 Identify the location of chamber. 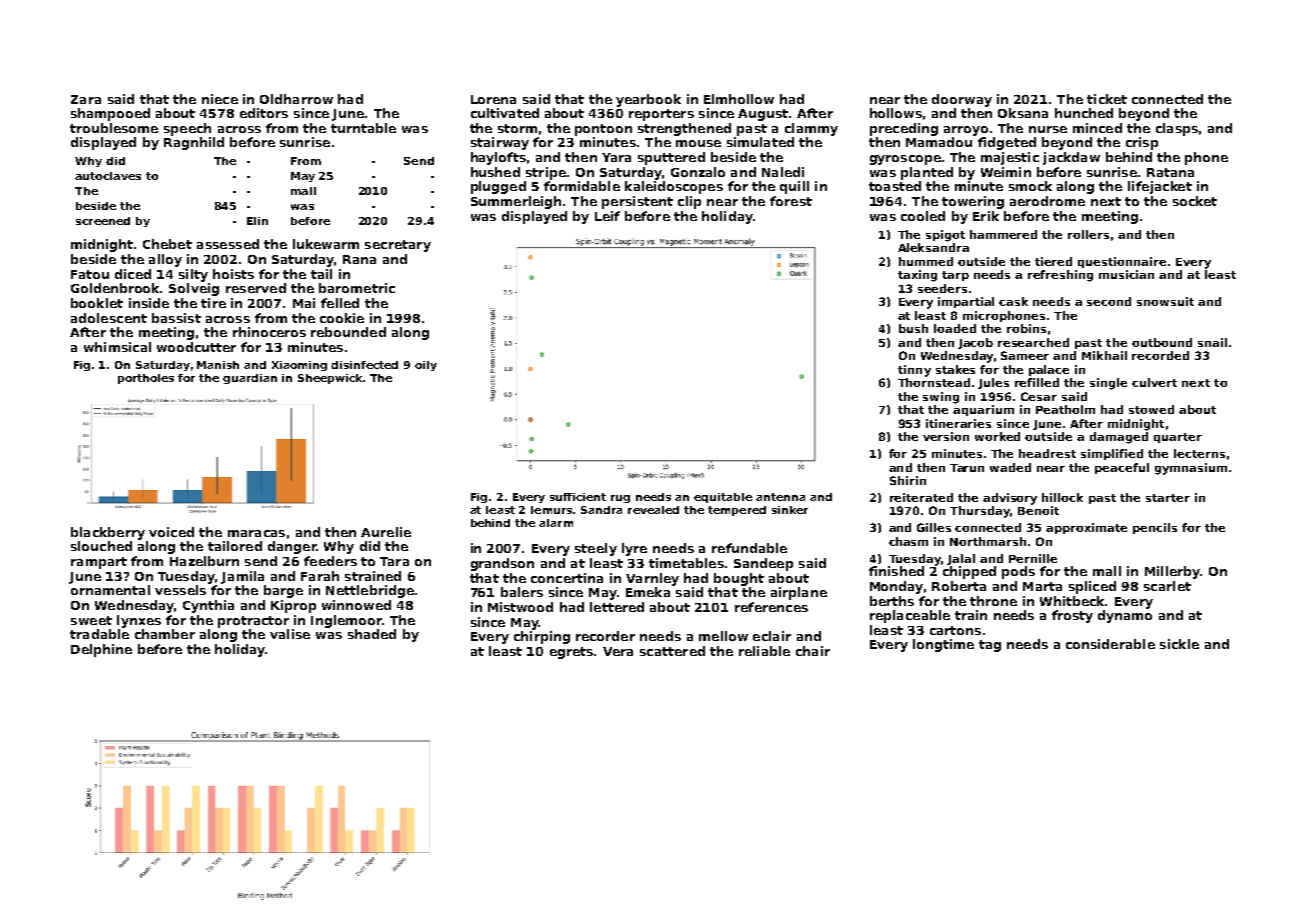
(165, 634).
